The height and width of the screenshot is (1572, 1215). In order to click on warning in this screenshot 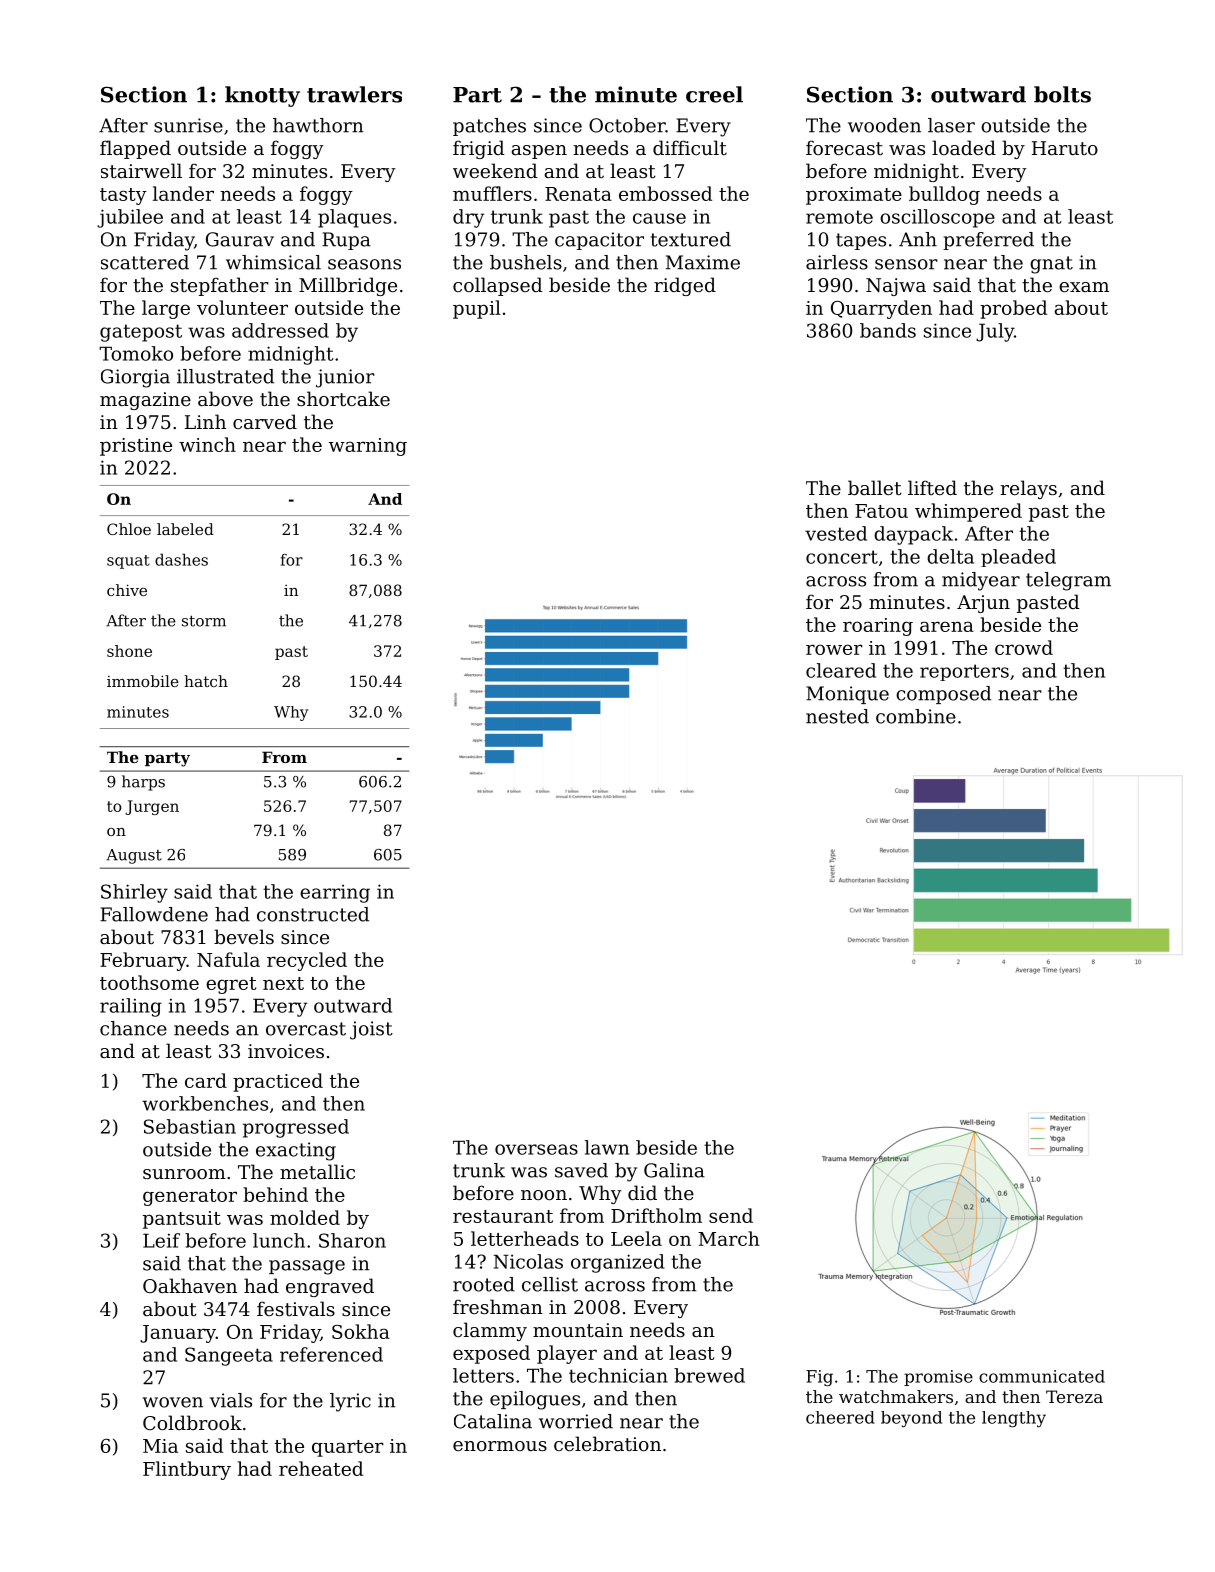, I will do `click(368, 447)`.
